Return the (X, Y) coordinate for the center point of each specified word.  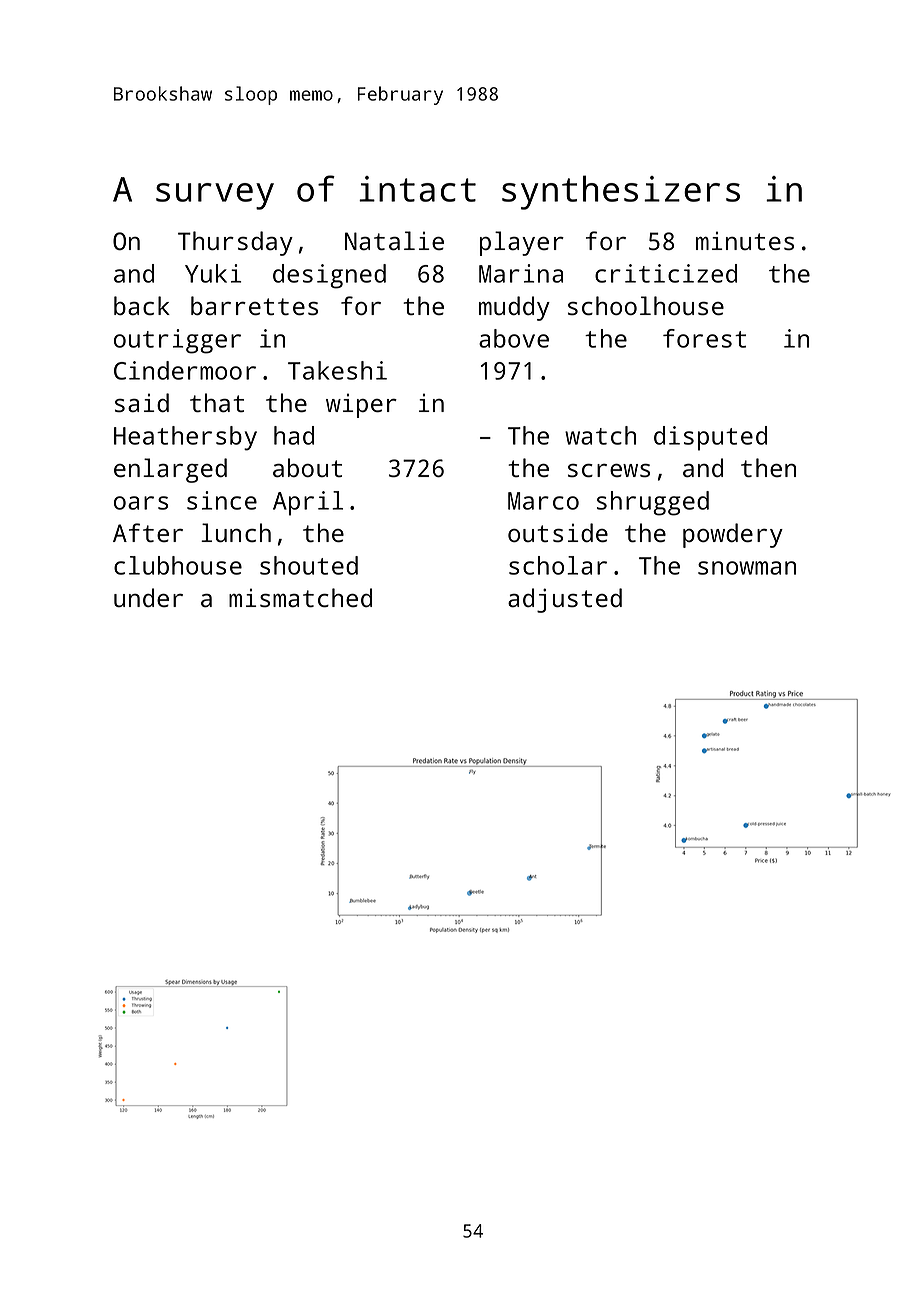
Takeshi (337, 370)
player (522, 243)
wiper (361, 405)
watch (600, 435)
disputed (710, 438)
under (148, 597)
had (294, 435)
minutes (745, 240)
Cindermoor (185, 370)
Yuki (213, 273)
